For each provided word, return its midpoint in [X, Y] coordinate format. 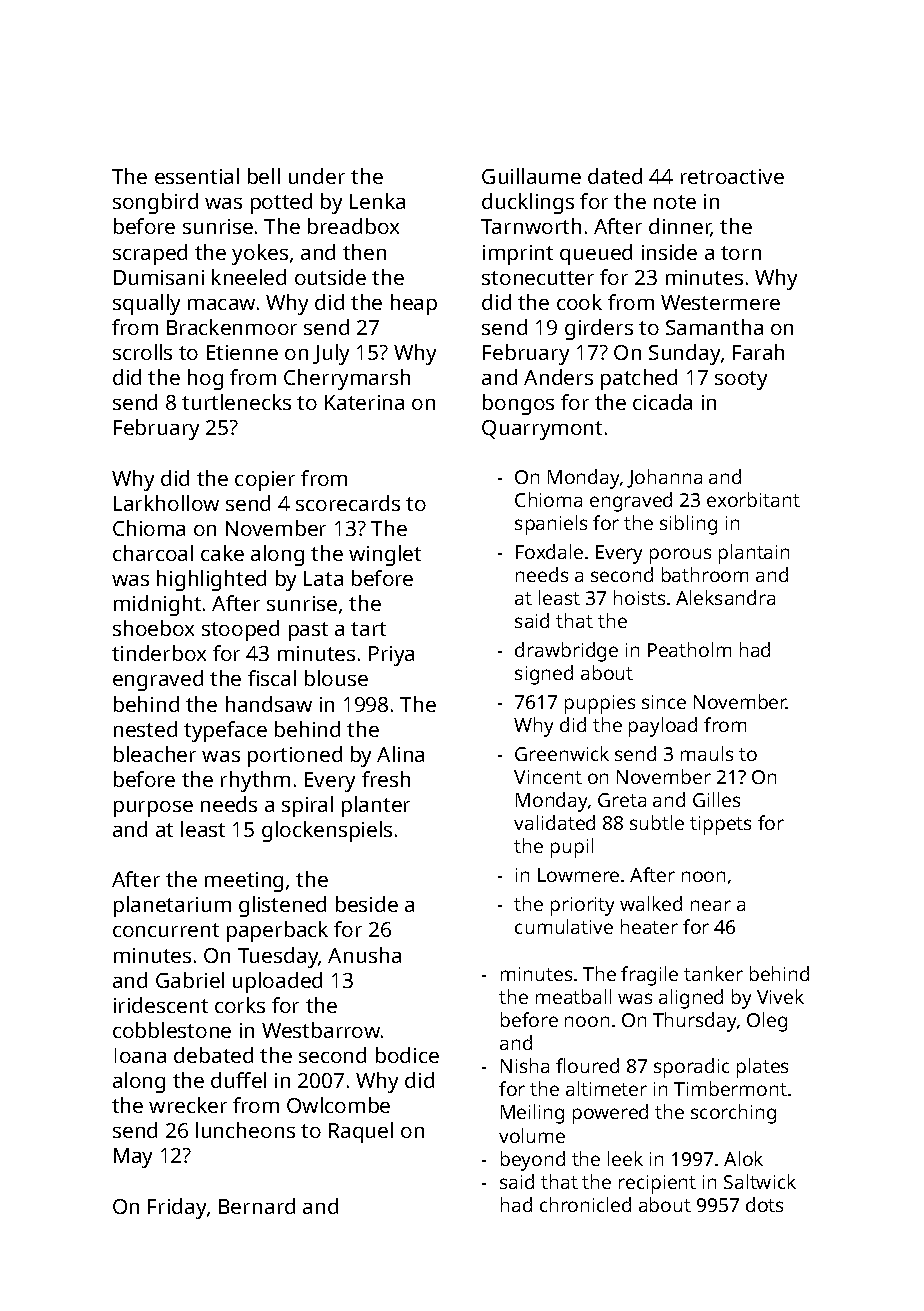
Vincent [548, 777]
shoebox [153, 628]
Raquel [361, 1132]
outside [330, 277]
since [664, 702]
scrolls [142, 352]
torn [741, 253]
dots [764, 1204]
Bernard [257, 1206]
